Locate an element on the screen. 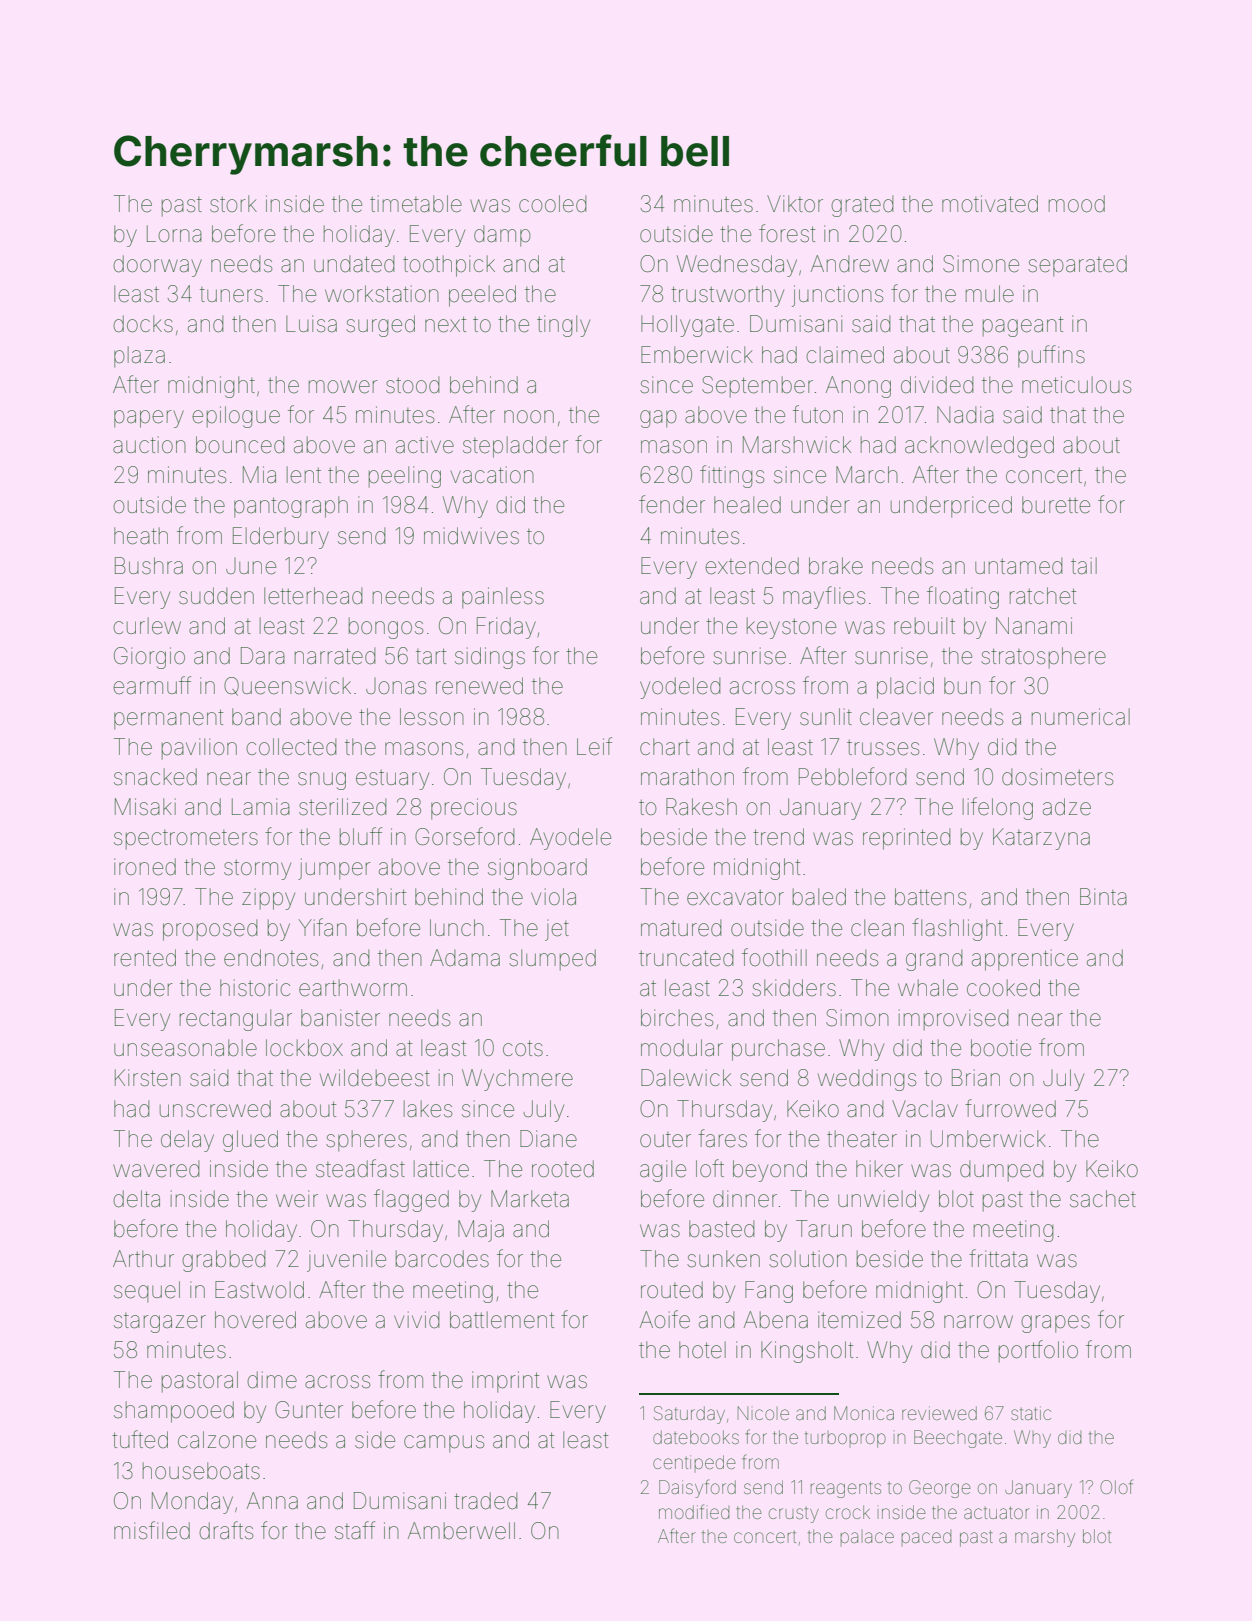 This screenshot has width=1252, height=1621. plaza is located at coordinates (139, 357).
